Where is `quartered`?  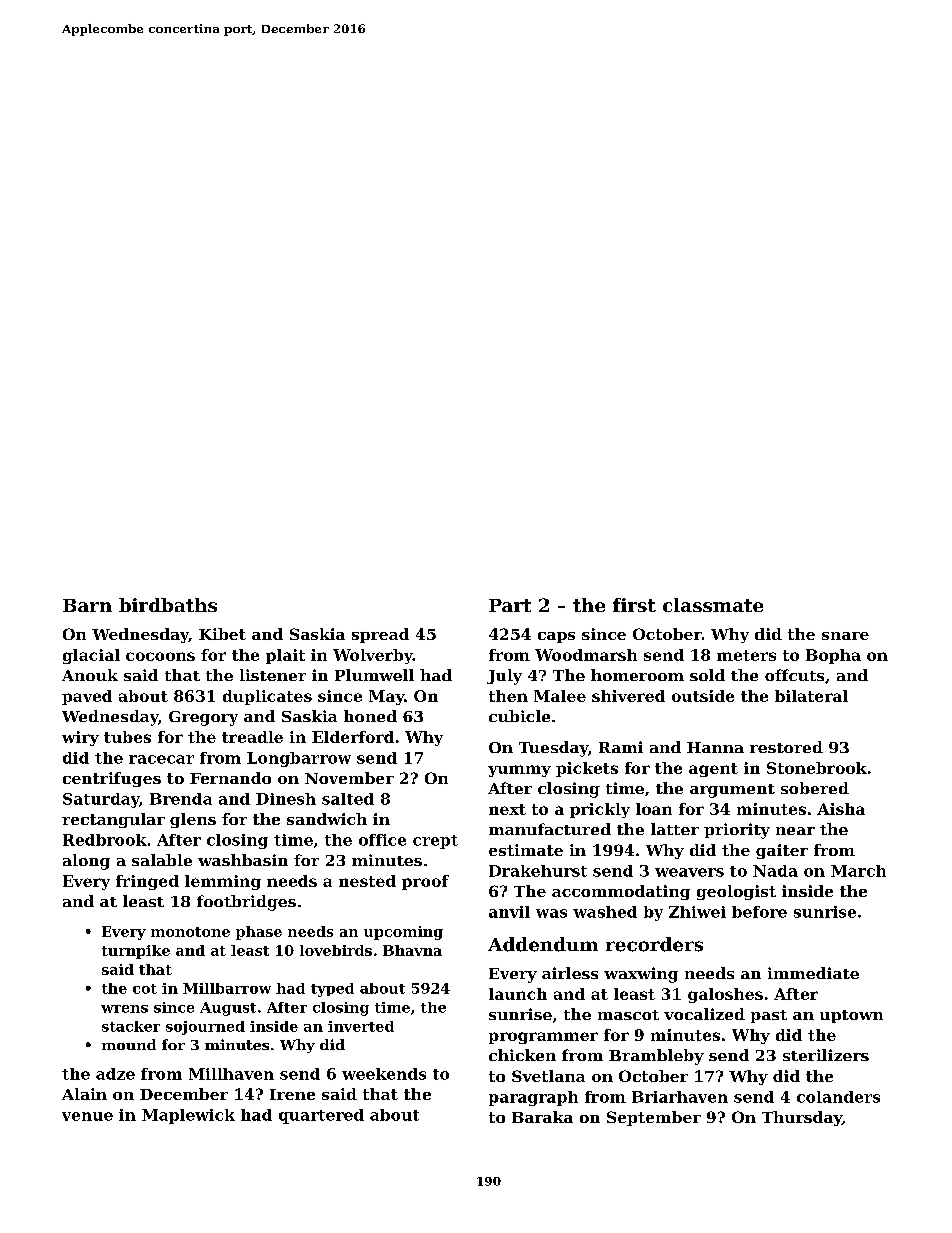 quartered is located at coordinates (321, 1116).
